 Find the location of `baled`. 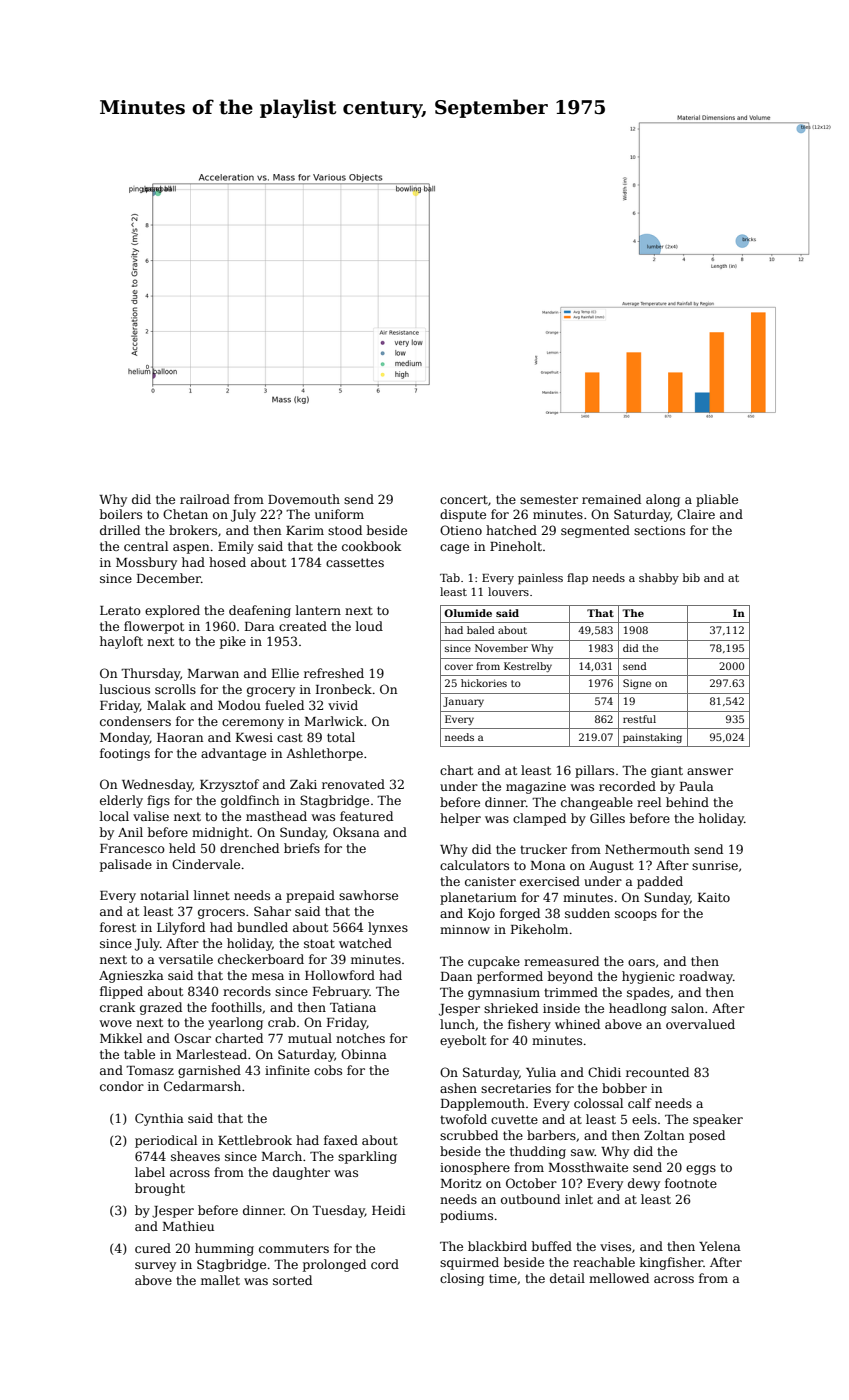

baled is located at coordinates (481, 630).
